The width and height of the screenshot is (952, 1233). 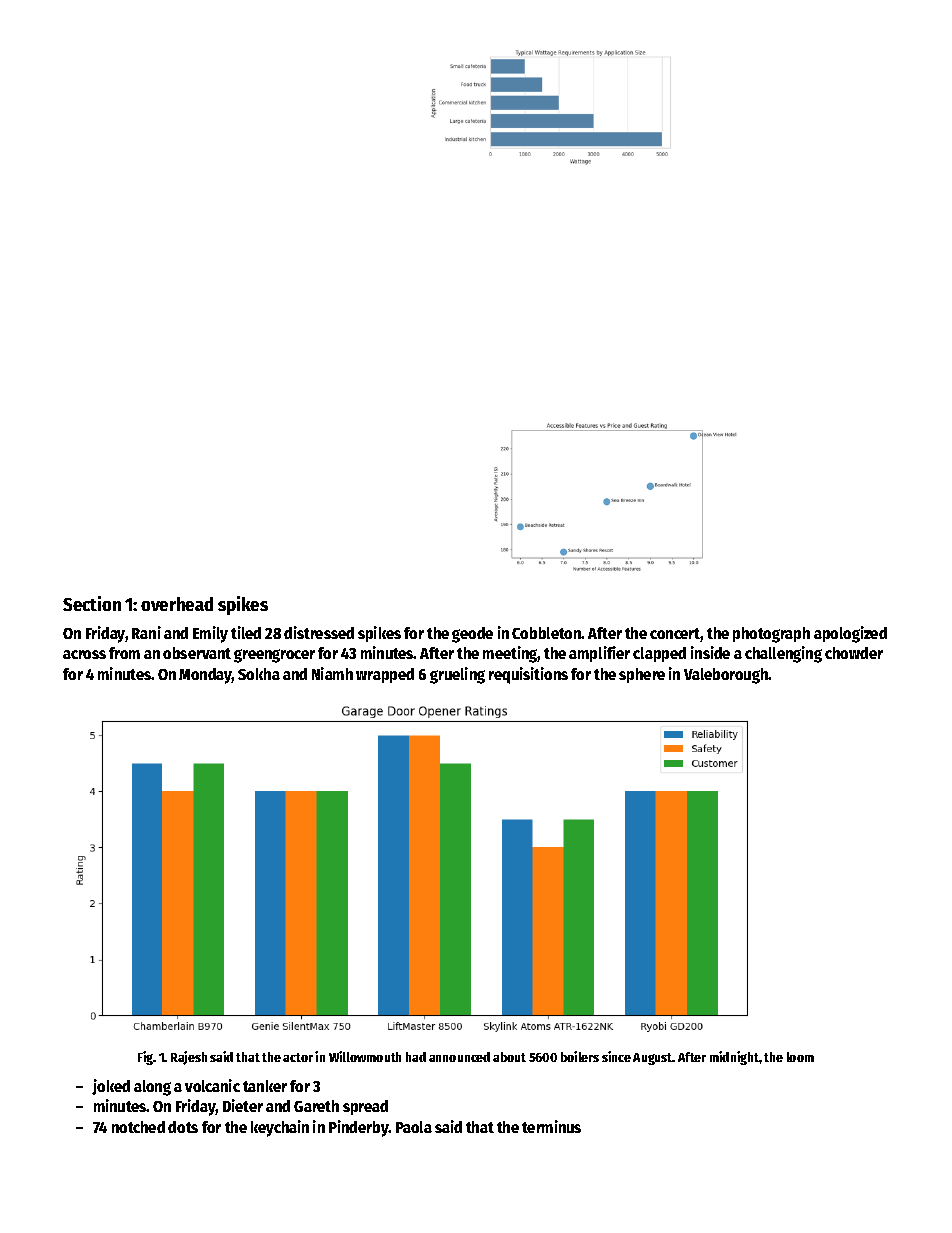 What do you see at coordinates (551, 1126) in the screenshot?
I see `terminus` at bounding box center [551, 1126].
